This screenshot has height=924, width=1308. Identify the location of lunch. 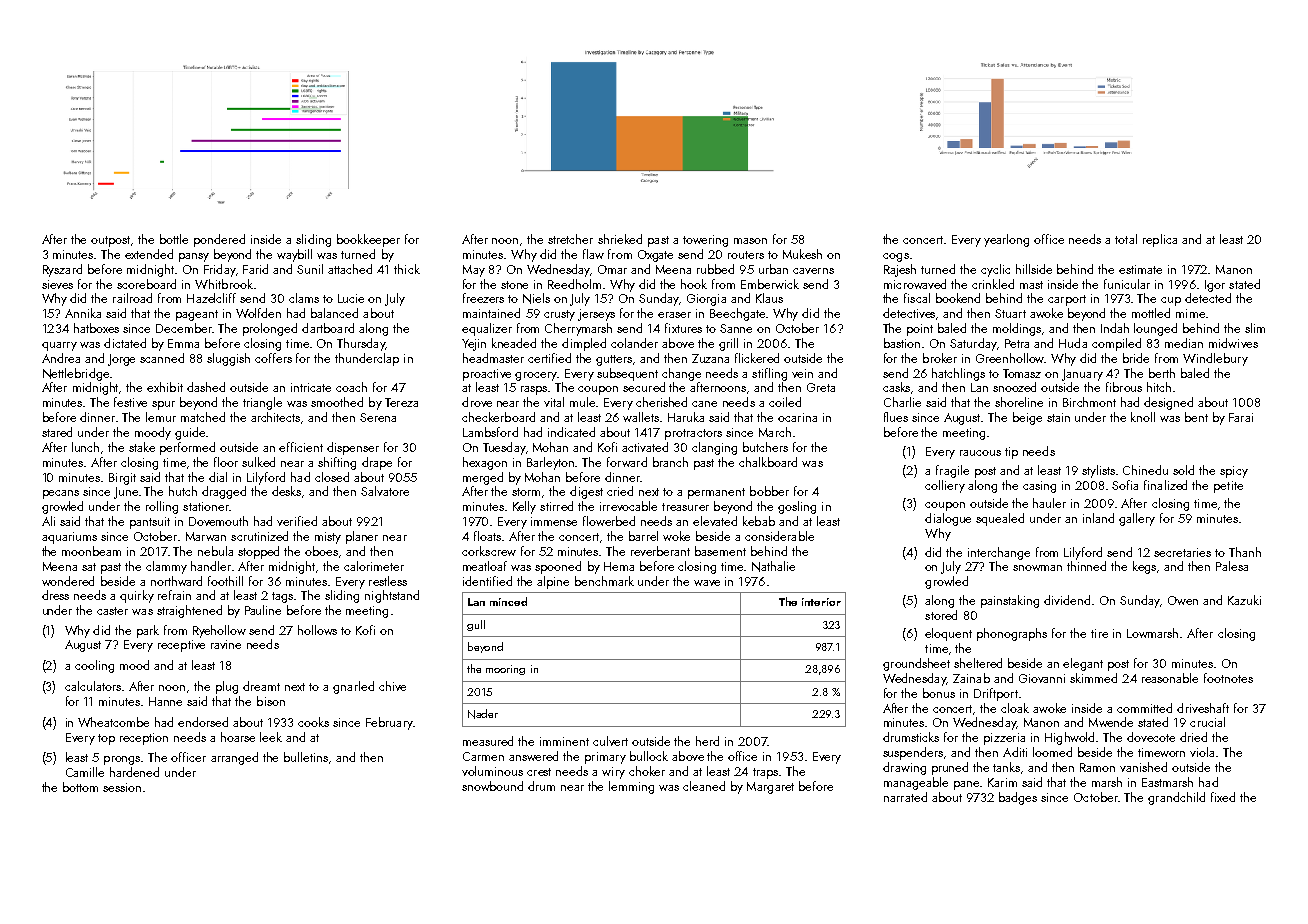
(85, 447).
